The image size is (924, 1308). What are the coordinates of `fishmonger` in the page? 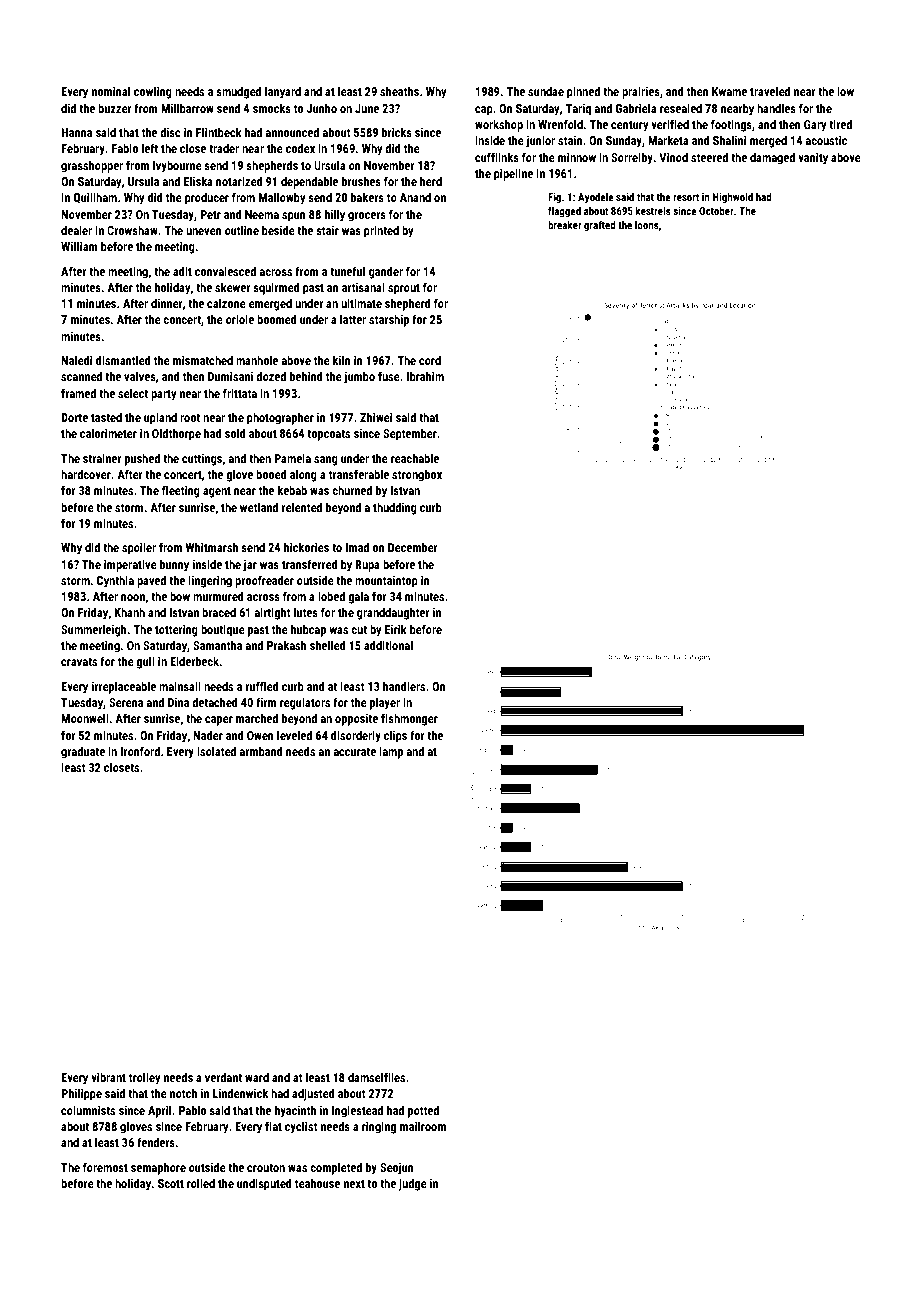 It's located at (409, 719).
